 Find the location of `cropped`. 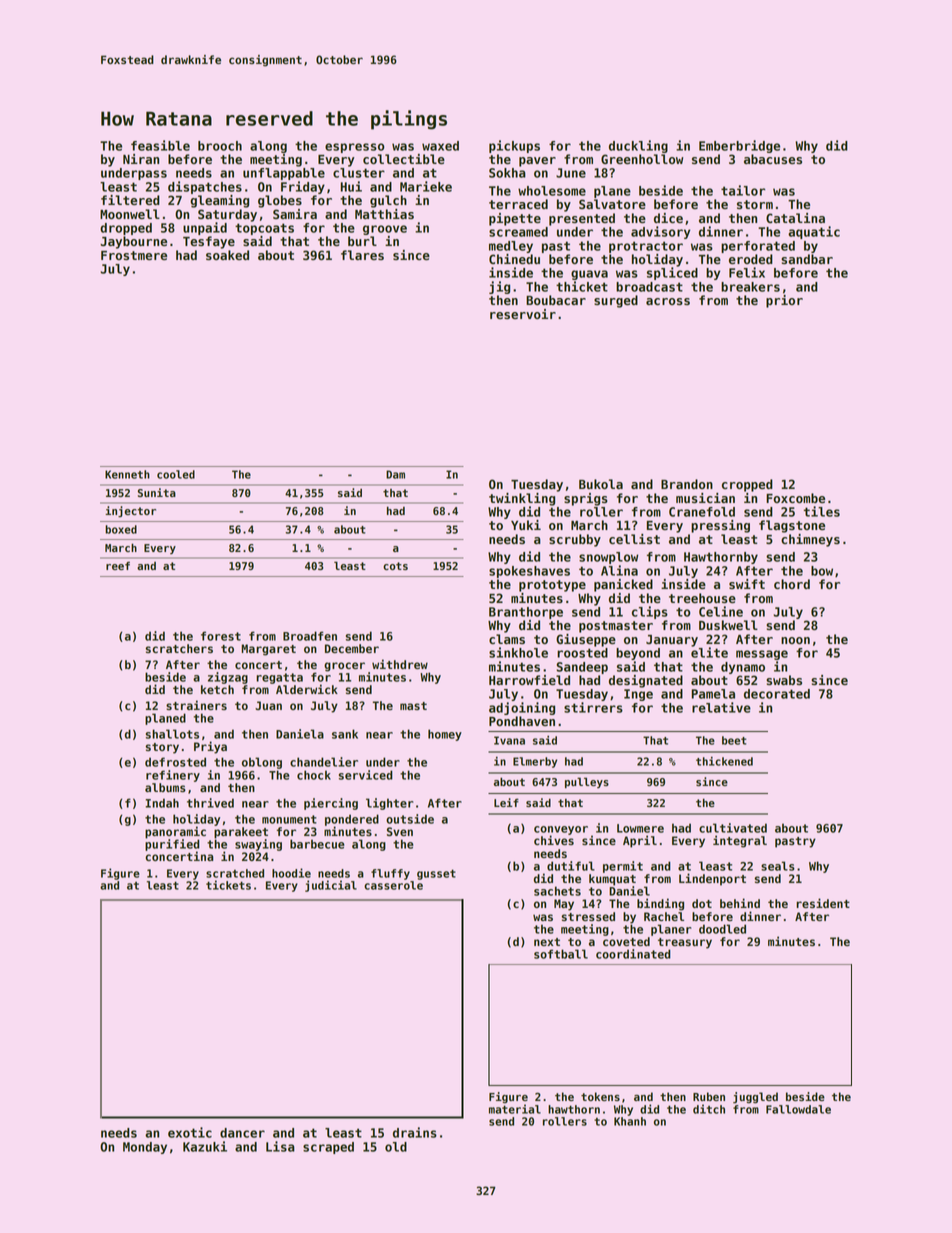

cropped is located at coordinates (747, 485).
